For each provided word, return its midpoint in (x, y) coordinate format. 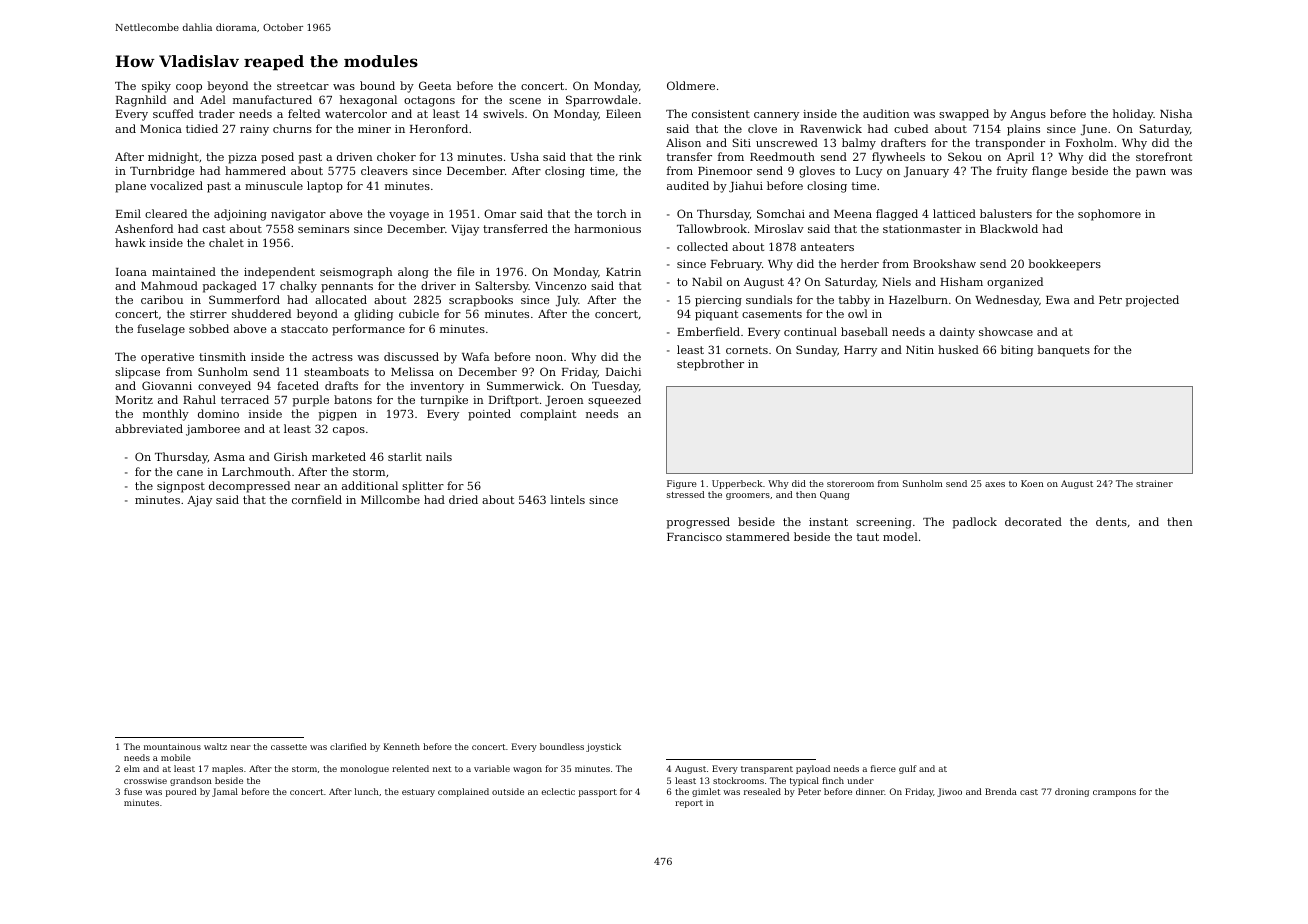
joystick (603, 747)
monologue (364, 769)
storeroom (850, 484)
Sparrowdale (602, 101)
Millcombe (390, 499)
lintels (567, 499)
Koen (1032, 483)
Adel (213, 99)
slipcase (137, 373)
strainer (1154, 483)
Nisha (1176, 113)
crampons (1114, 793)
